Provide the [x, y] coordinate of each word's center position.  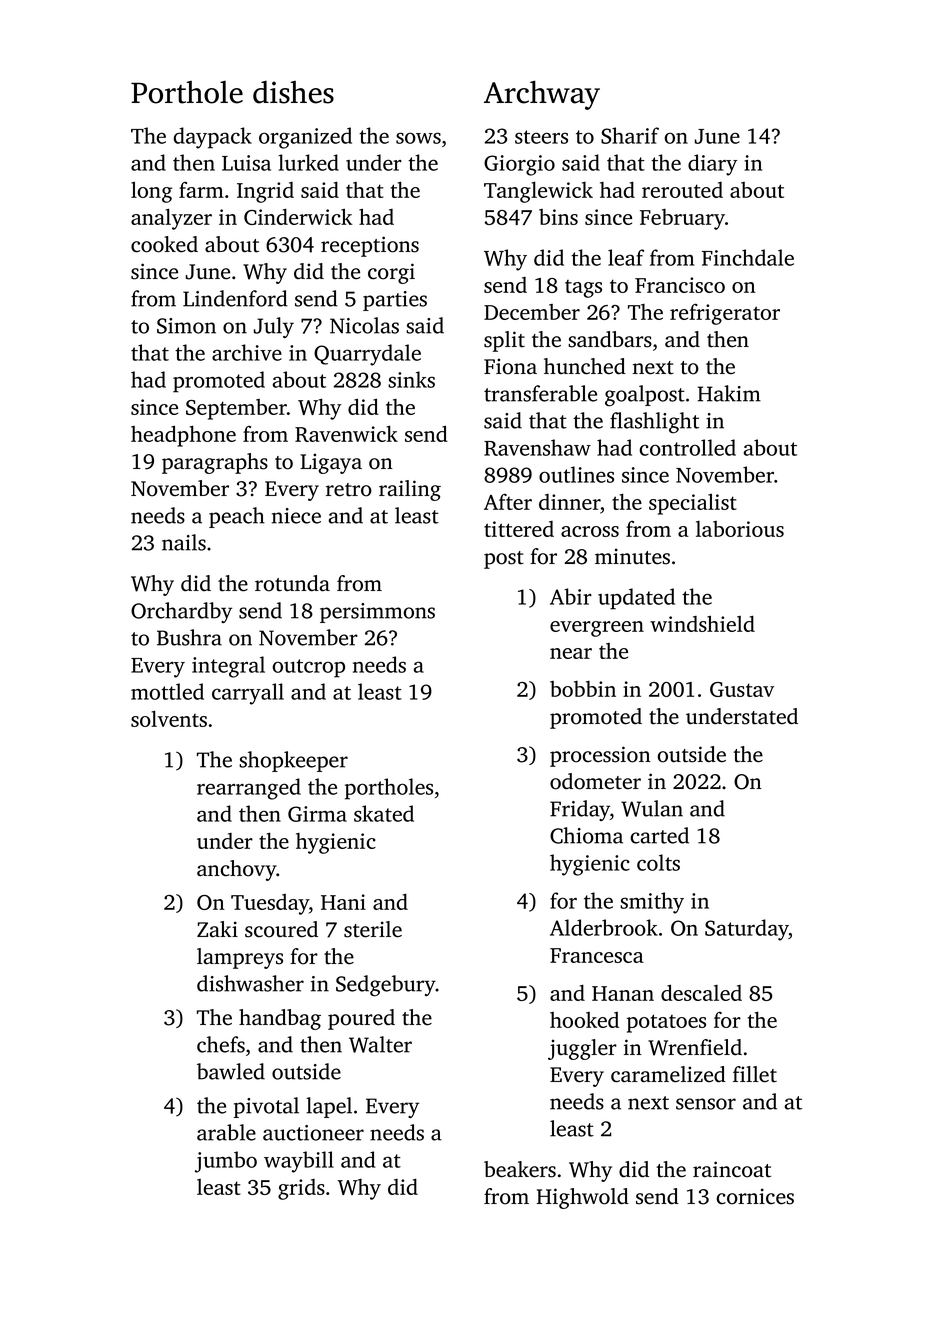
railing [410, 490]
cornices [755, 1196]
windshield [702, 624]
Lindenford [235, 298]
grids [301, 1189]
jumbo [226, 1162]
